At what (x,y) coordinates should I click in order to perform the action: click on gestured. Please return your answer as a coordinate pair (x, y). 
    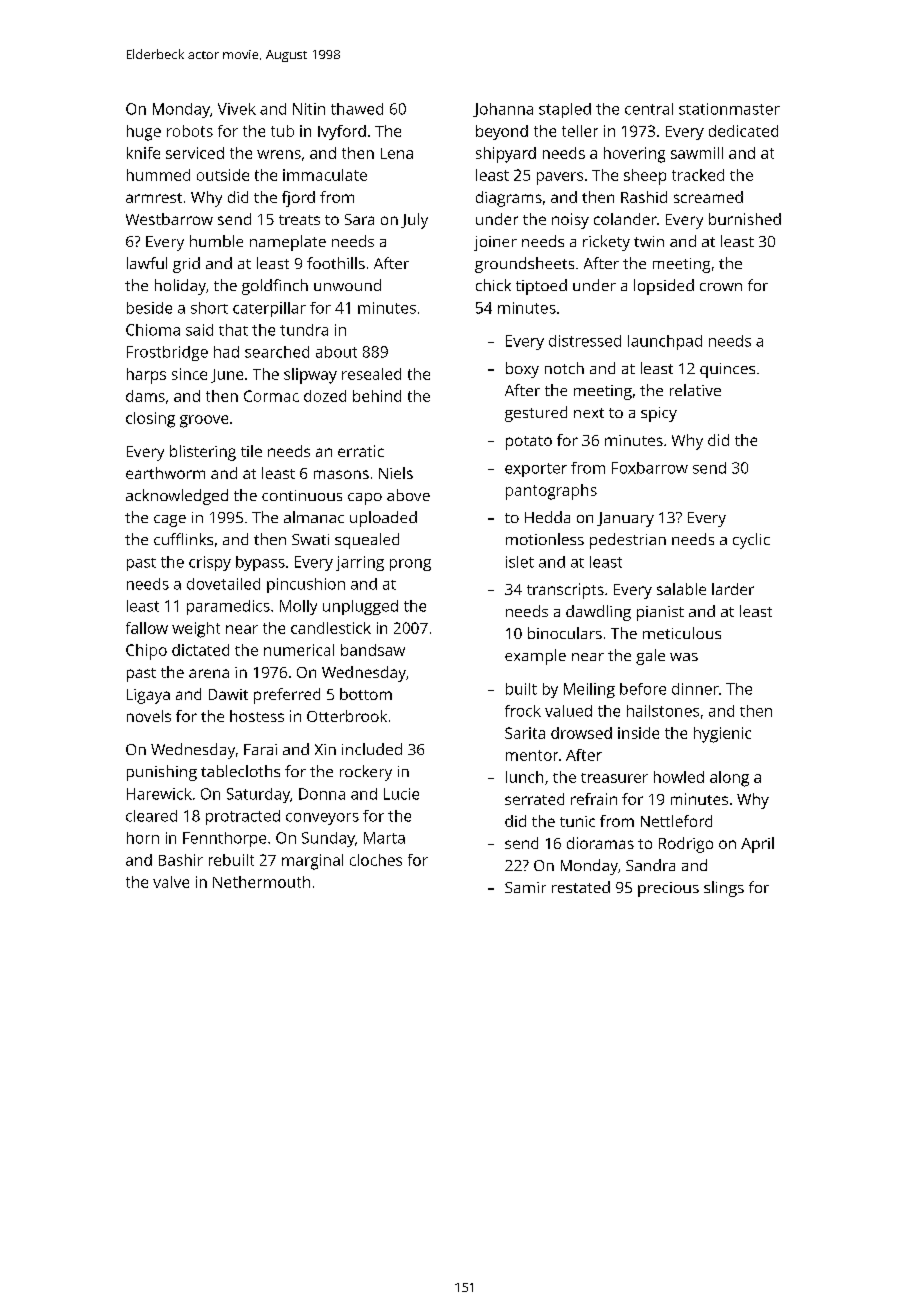
    Looking at the image, I should click on (536, 414).
